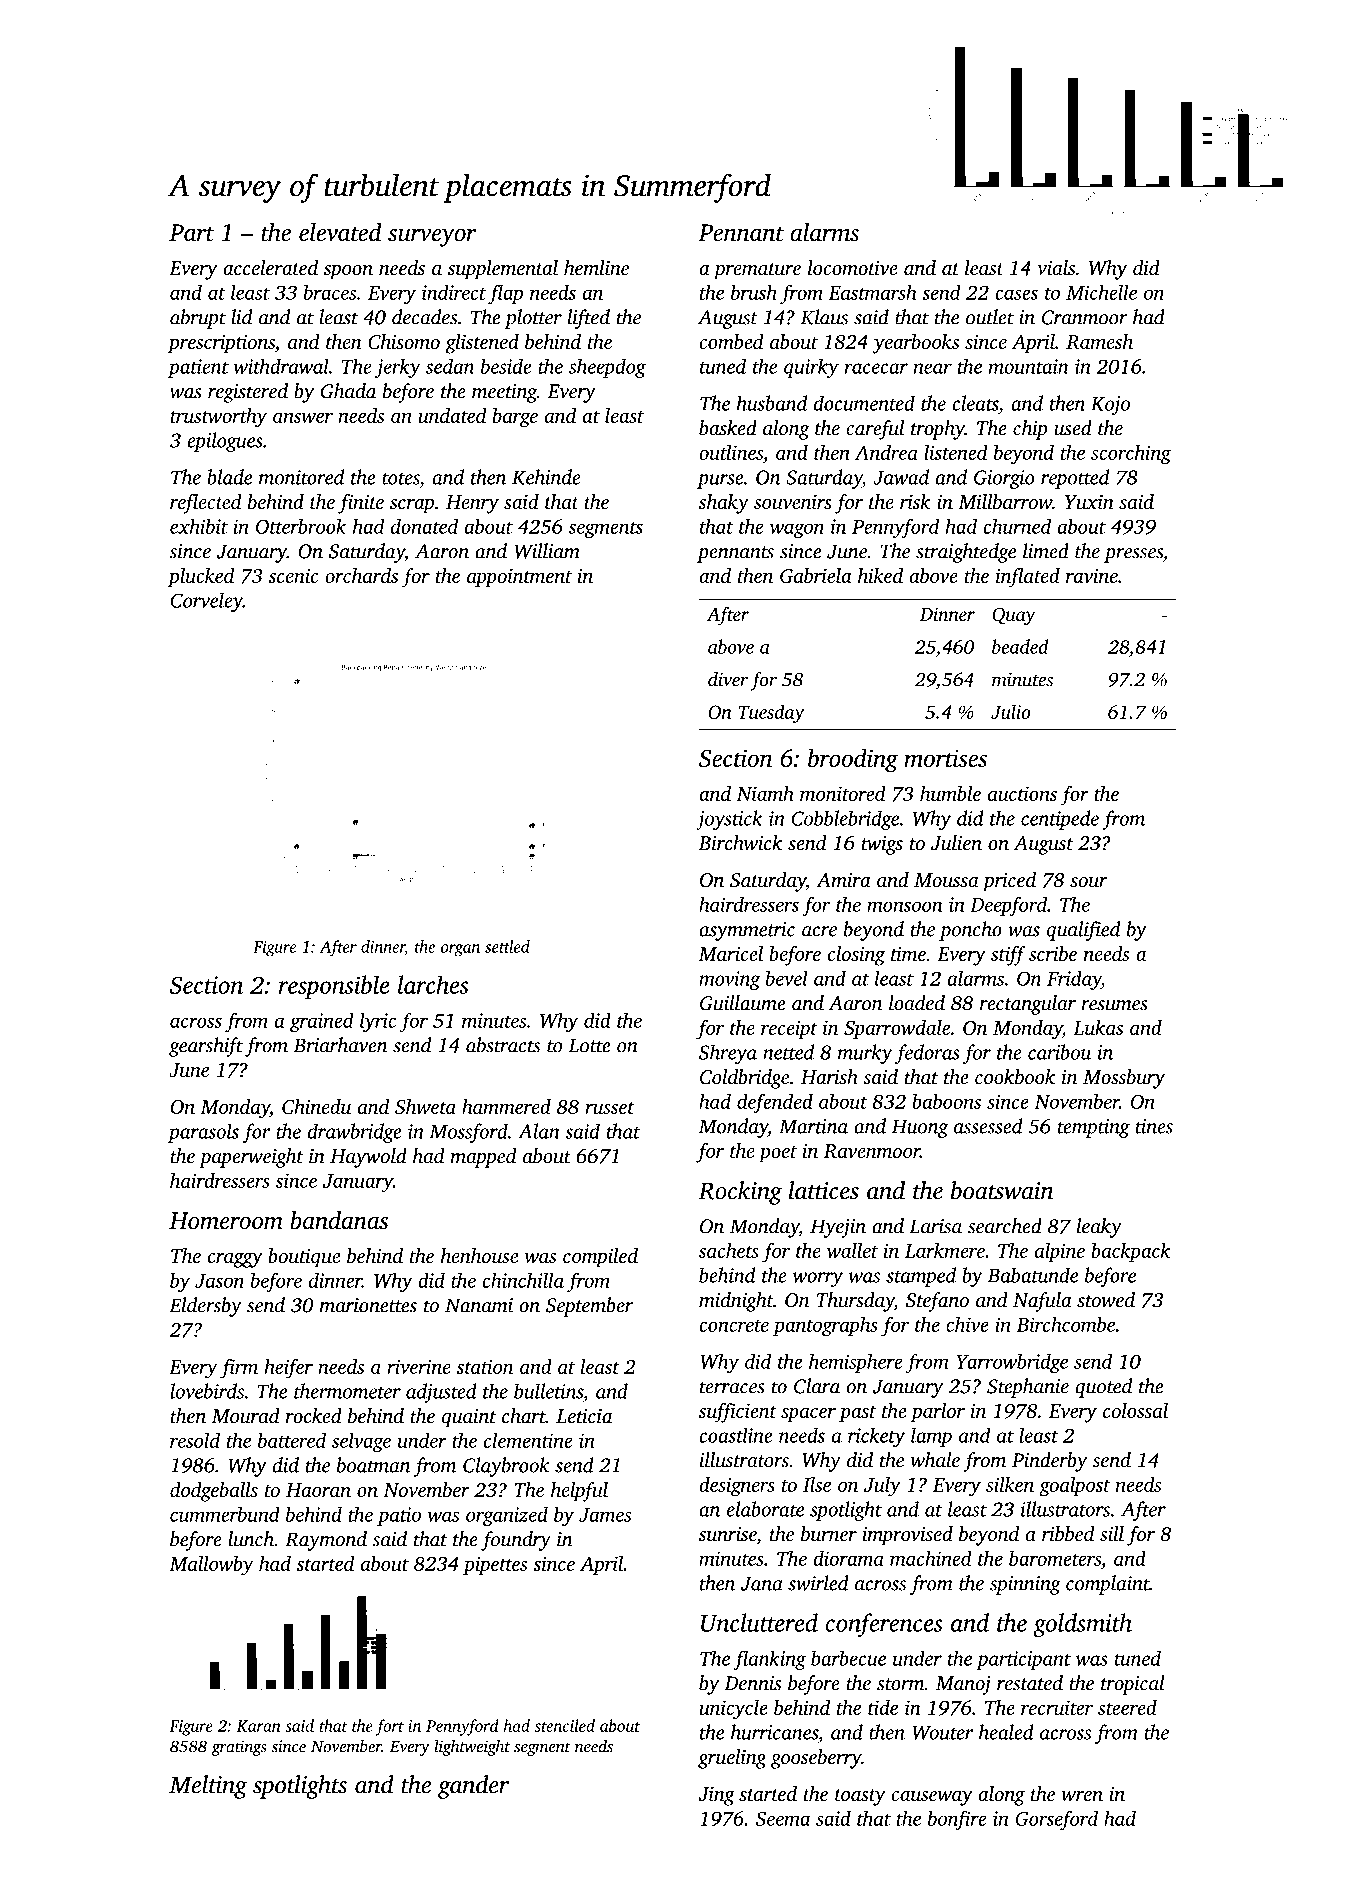  Describe the element at coordinates (1057, 1820) in the page. I see `Gorseford` at that location.
